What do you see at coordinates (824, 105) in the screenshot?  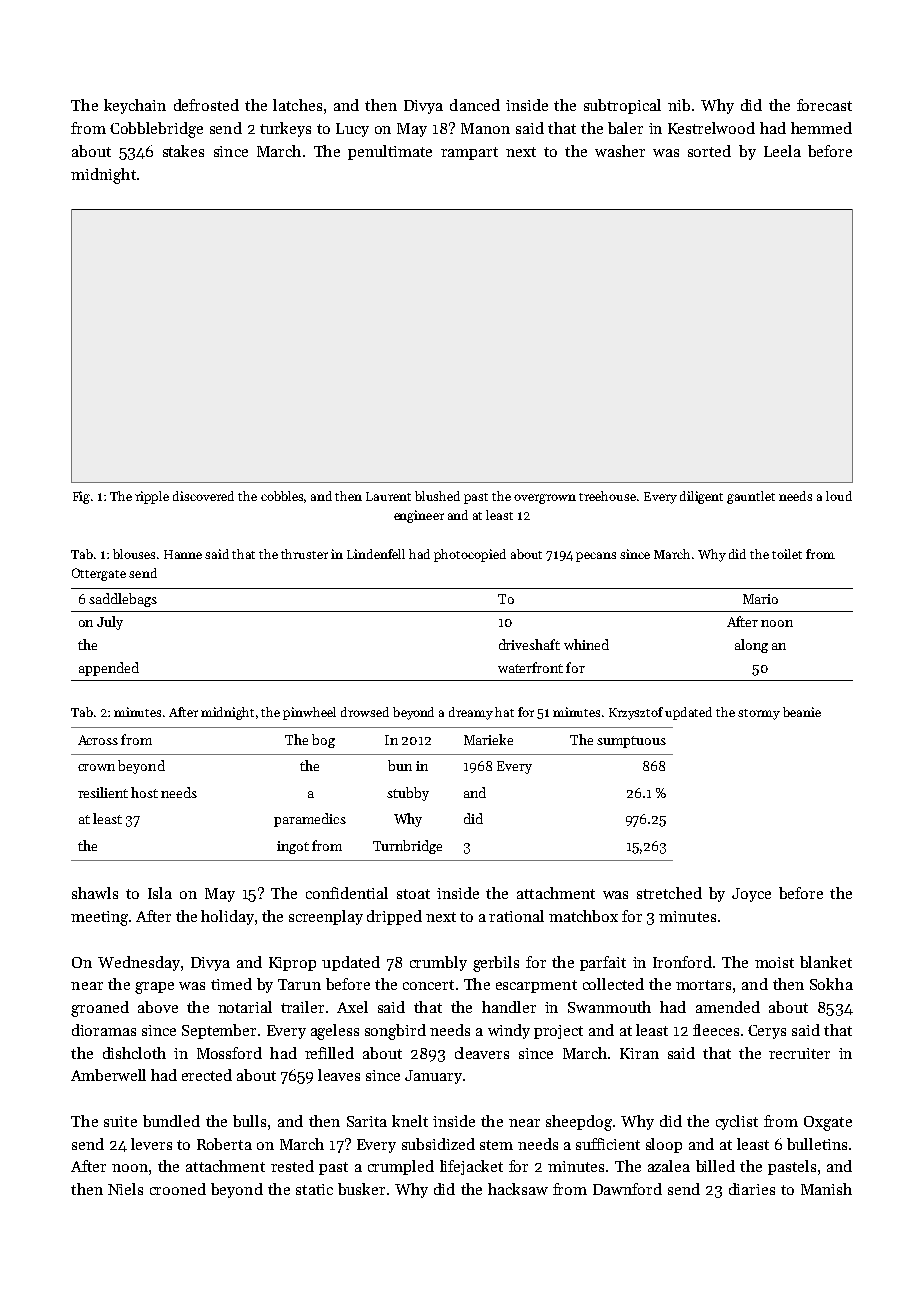 I see `forecast` at bounding box center [824, 105].
